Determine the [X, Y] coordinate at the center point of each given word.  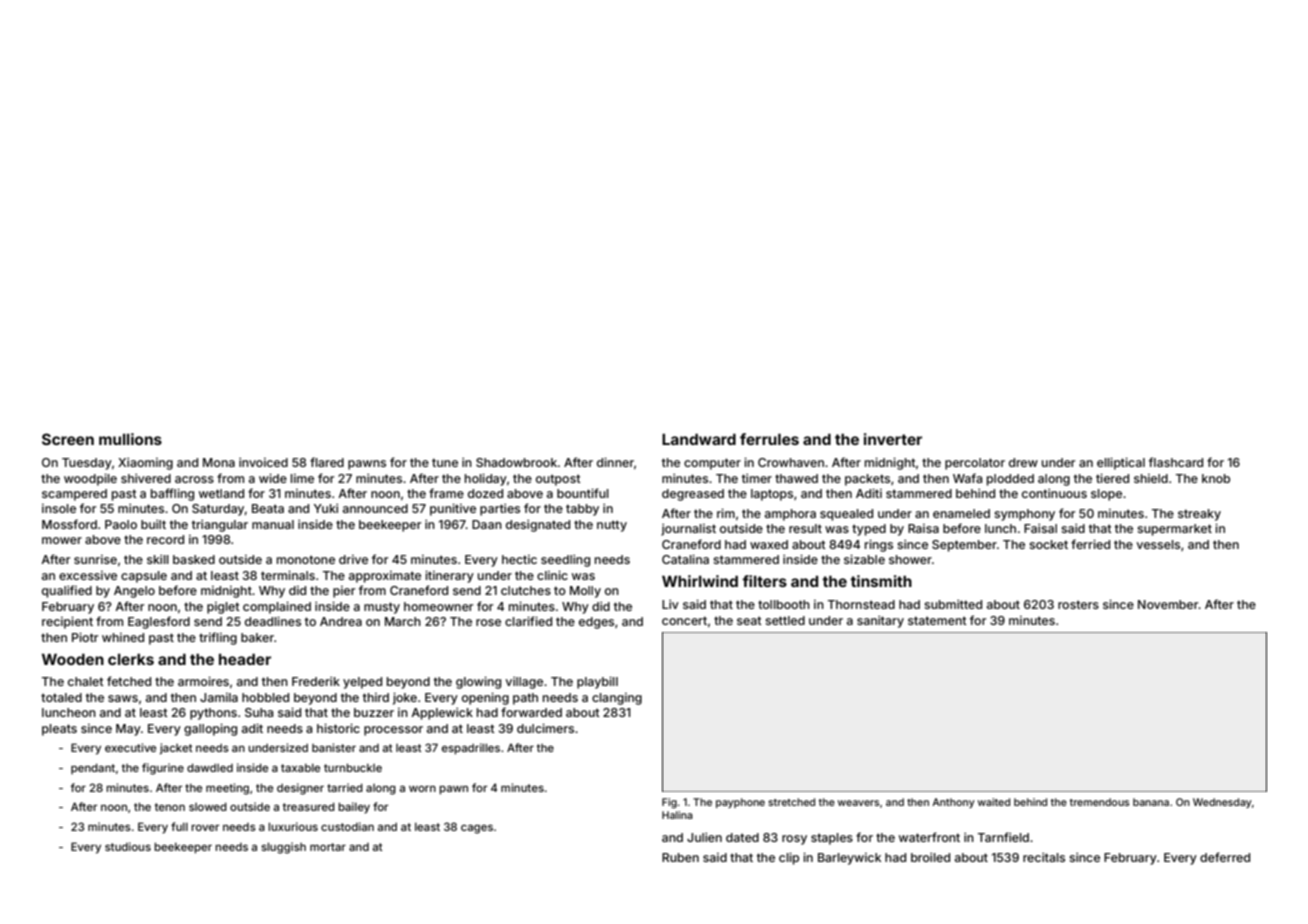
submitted [953, 604]
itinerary [449, 576]
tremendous [1099, 802]
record [165, 539]
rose [488, 622]
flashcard [1176, 462]
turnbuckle [353, 767]
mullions [130, 439]
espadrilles [471, 749]
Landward [699, 439]
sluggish [283, 848]
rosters [1078, 604]
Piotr [85, 637]
